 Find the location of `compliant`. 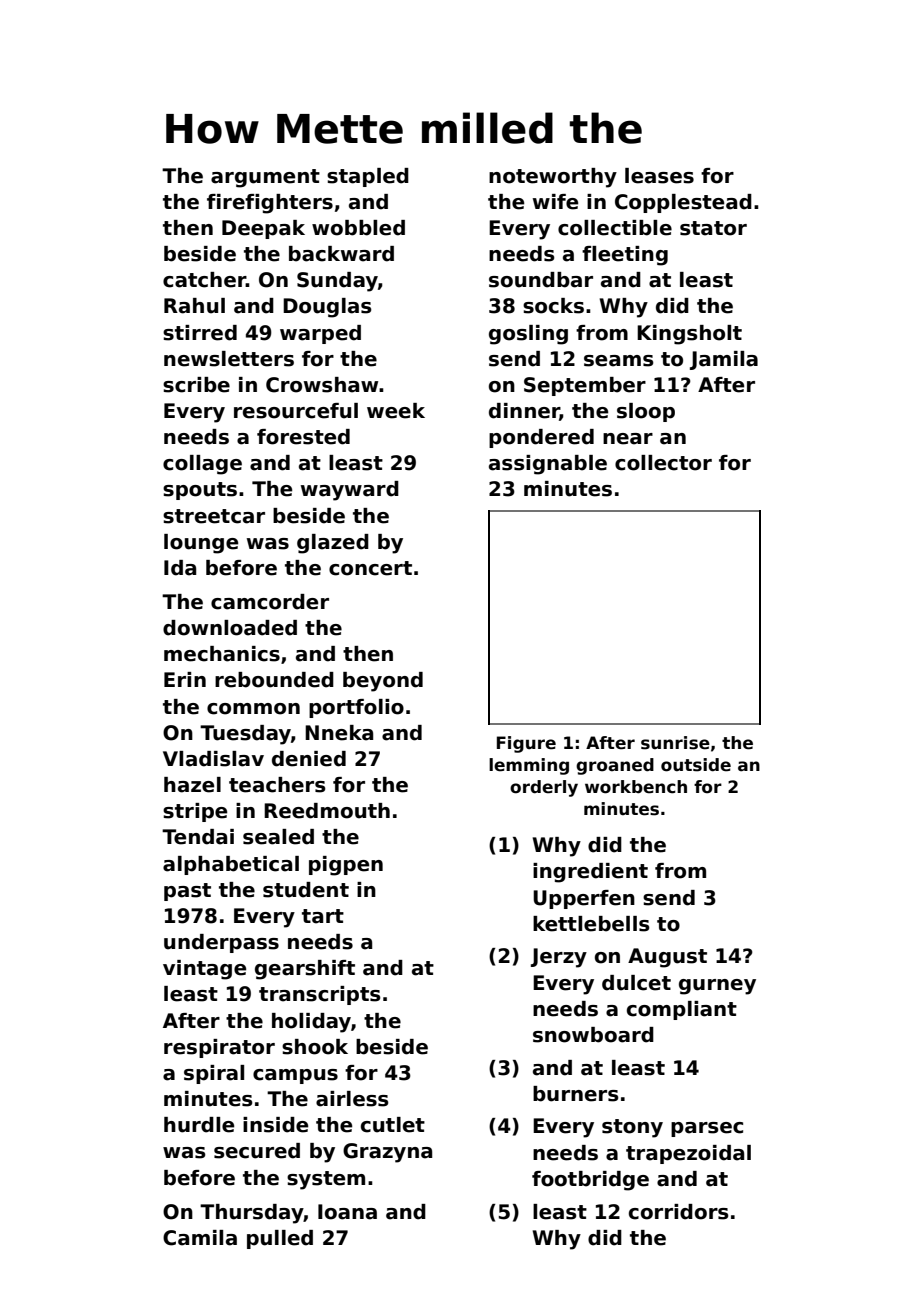

compliant is located at coordinates (682, 1010).
